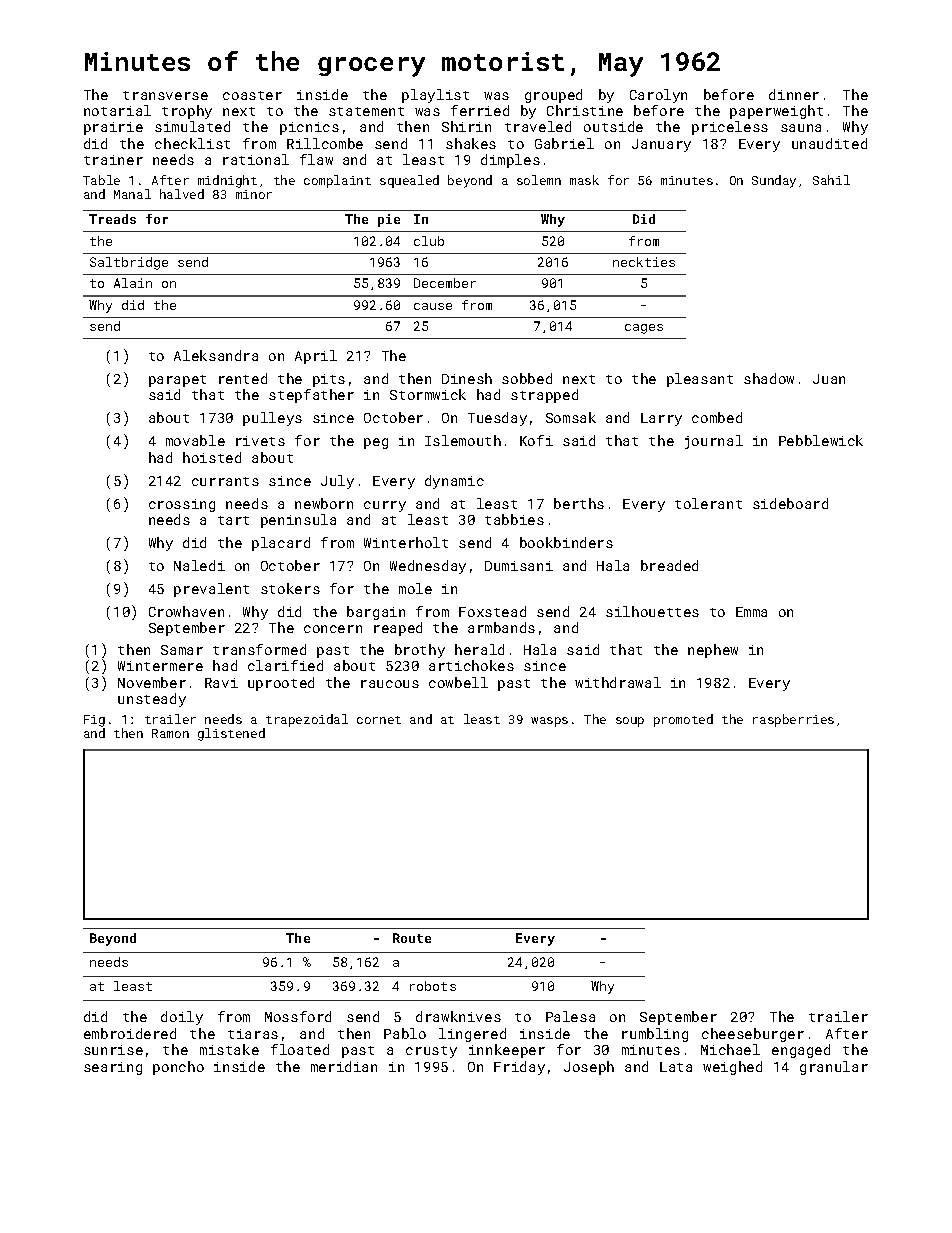 The image size is (952, 1233). What do you see at coordinates (793, 720) in the screenshot?
I see `raspberries` at bounding box center [793, 720].
